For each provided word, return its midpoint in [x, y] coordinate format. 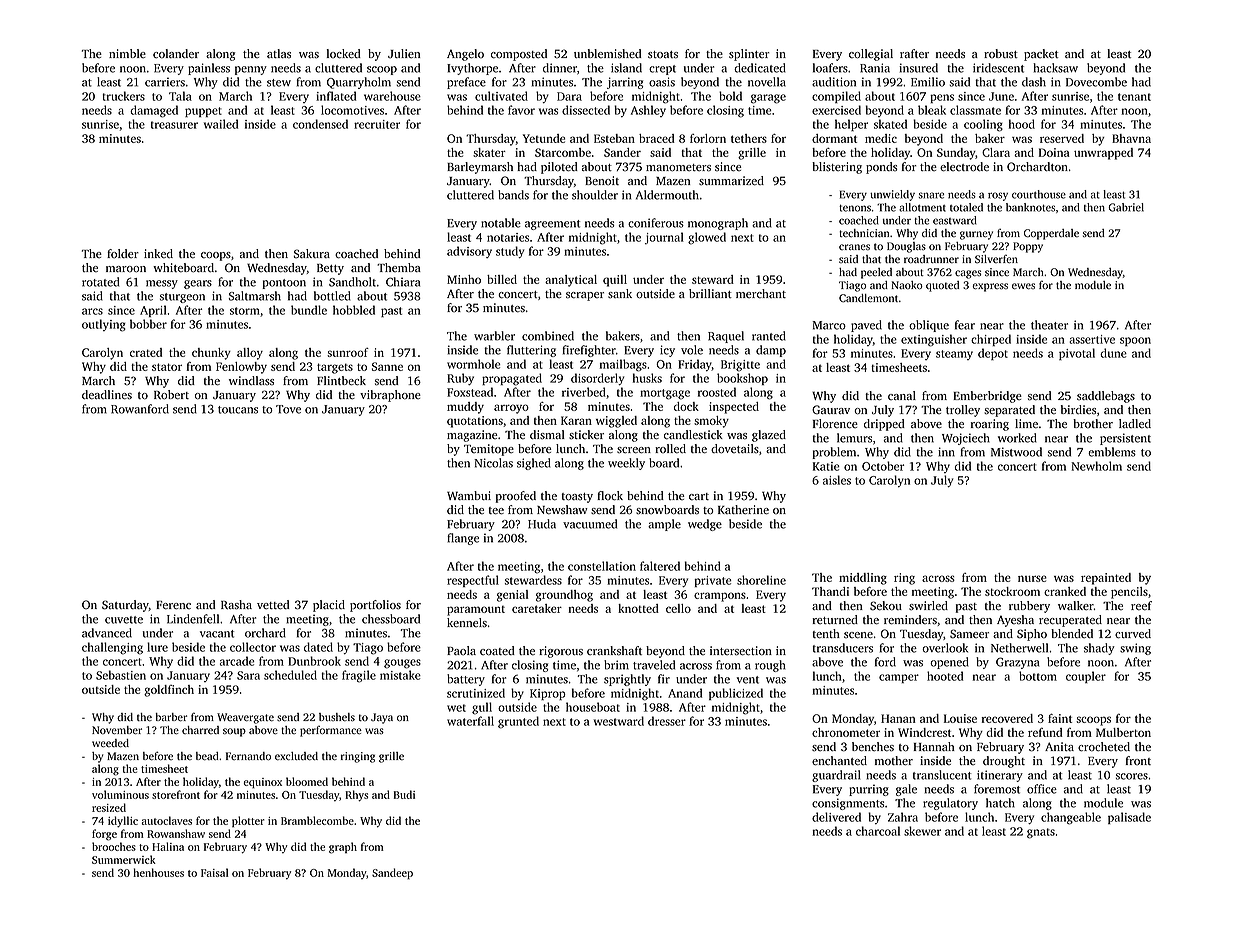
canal [902, 395]
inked [158, 254]
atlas [279, 54]
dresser [667, 721]
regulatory [950, 804]
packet [1041, 55]
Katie [826, 466]
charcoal [878, 831]
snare [931, 195]
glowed [707, 238]
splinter [749, 55]
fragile [359, 676]
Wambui [469, 495]
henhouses [158, 872]
